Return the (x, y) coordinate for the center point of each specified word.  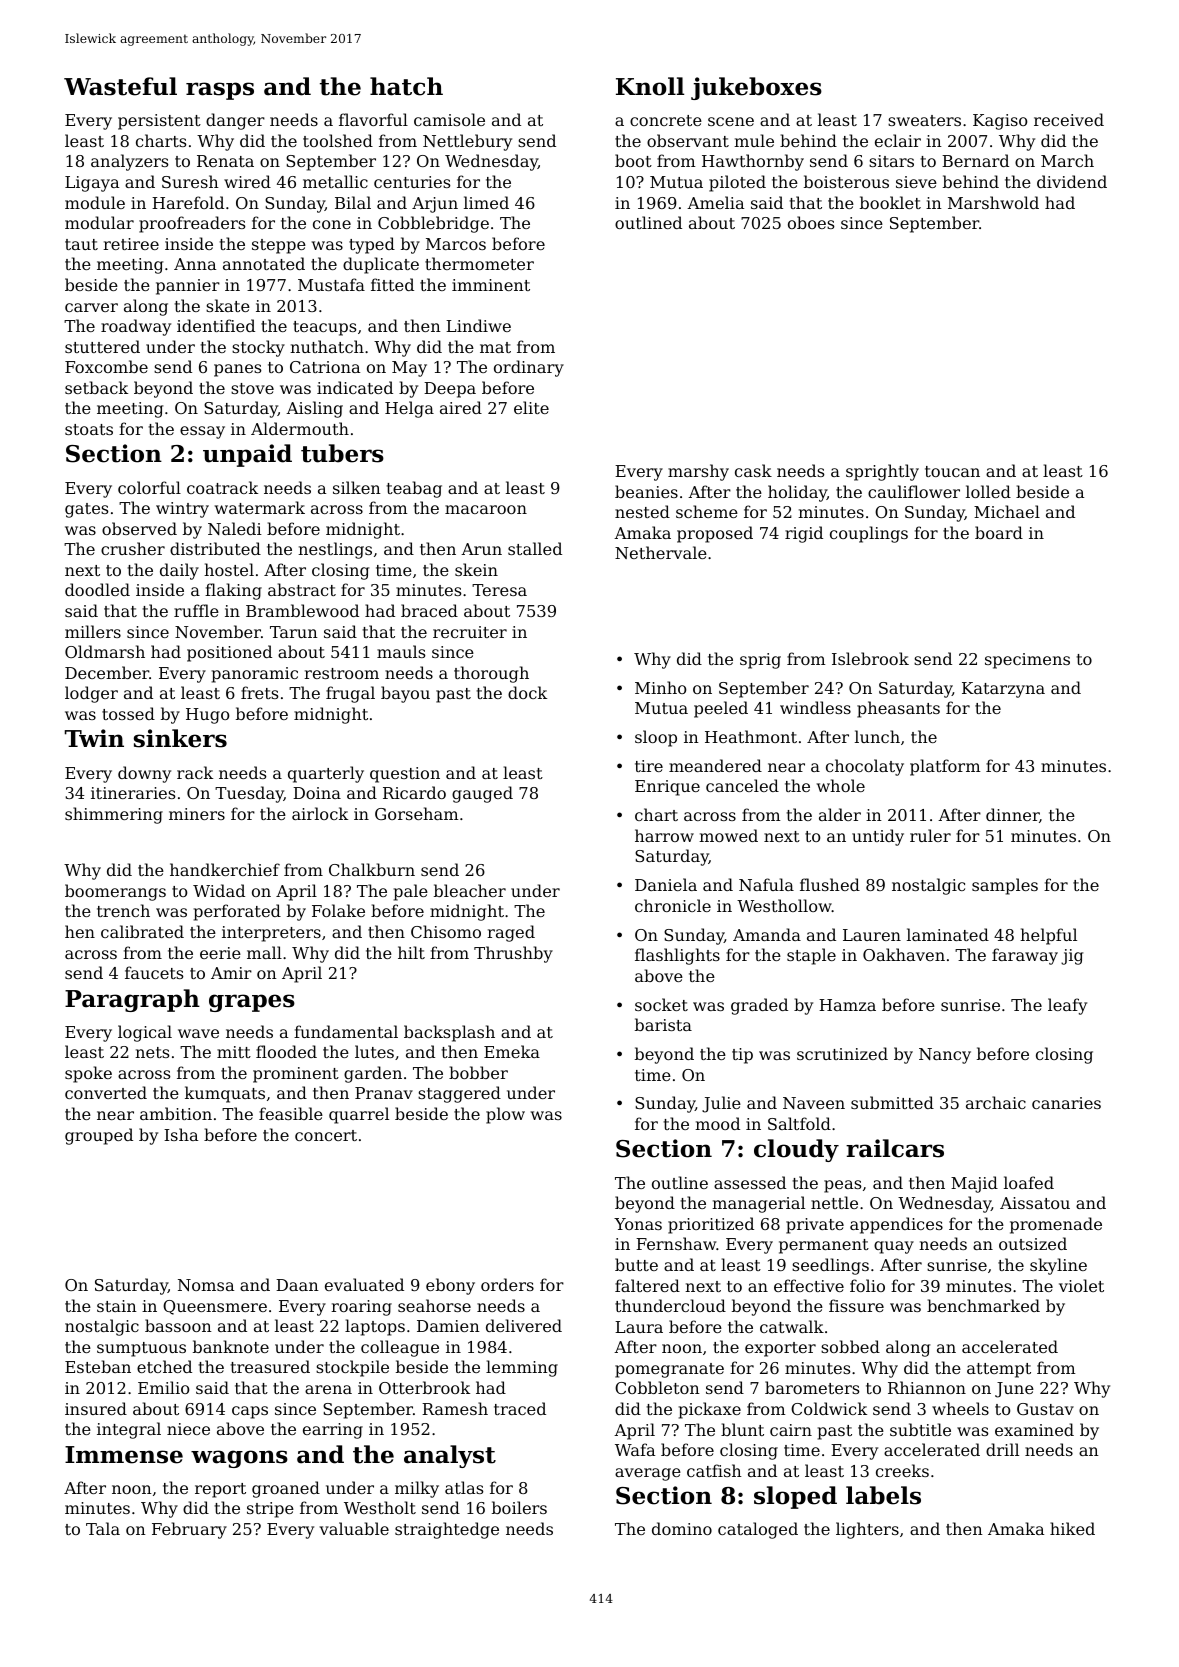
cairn (791, 1430)
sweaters (924, 120)
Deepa (450, 390)
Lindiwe (478, 325)
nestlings (335, 550)
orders (507, 1284)
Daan (297, 1285)
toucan (952, 471)
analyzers (129, 162)
